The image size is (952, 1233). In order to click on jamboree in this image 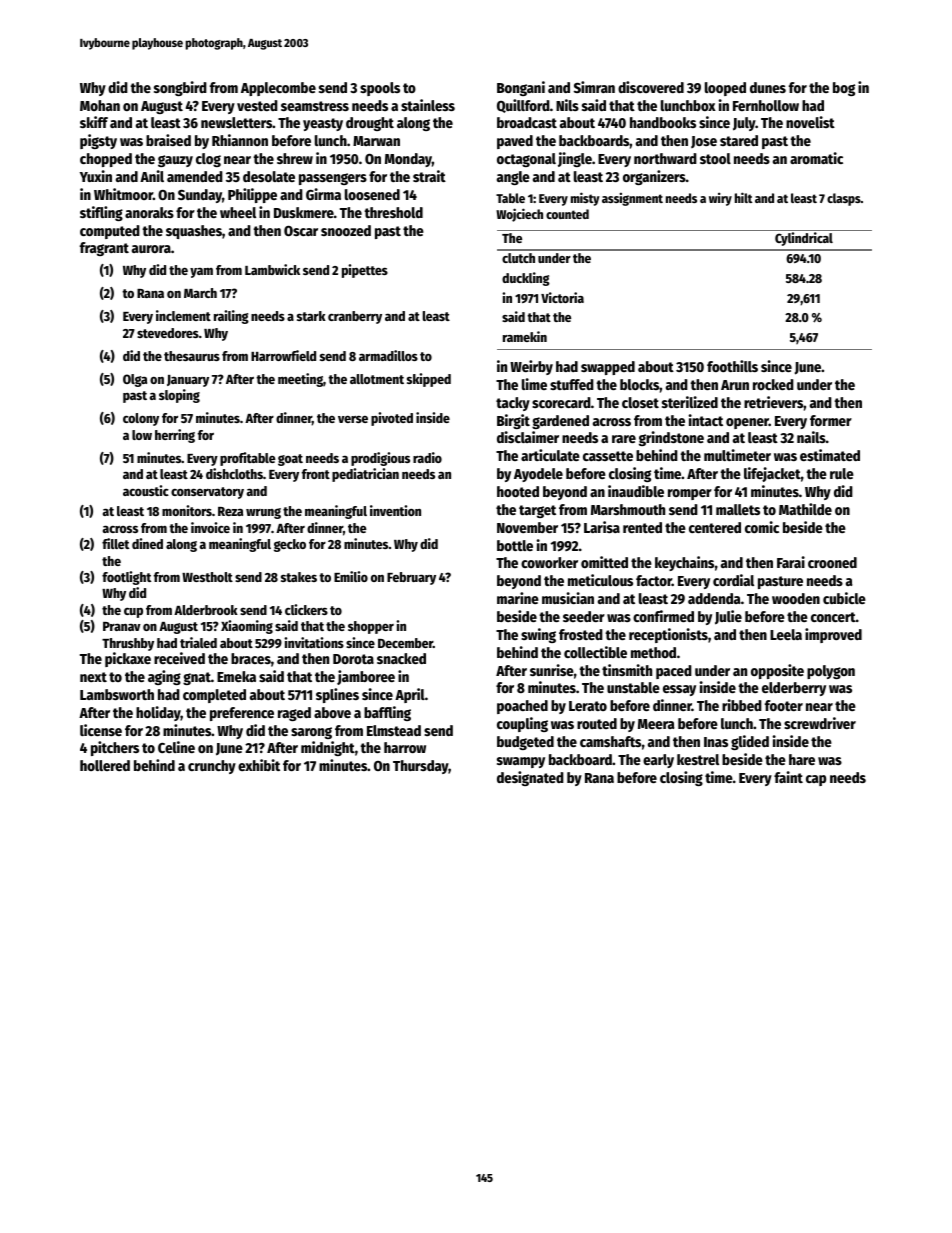, I will do `click(366, 677)`.
